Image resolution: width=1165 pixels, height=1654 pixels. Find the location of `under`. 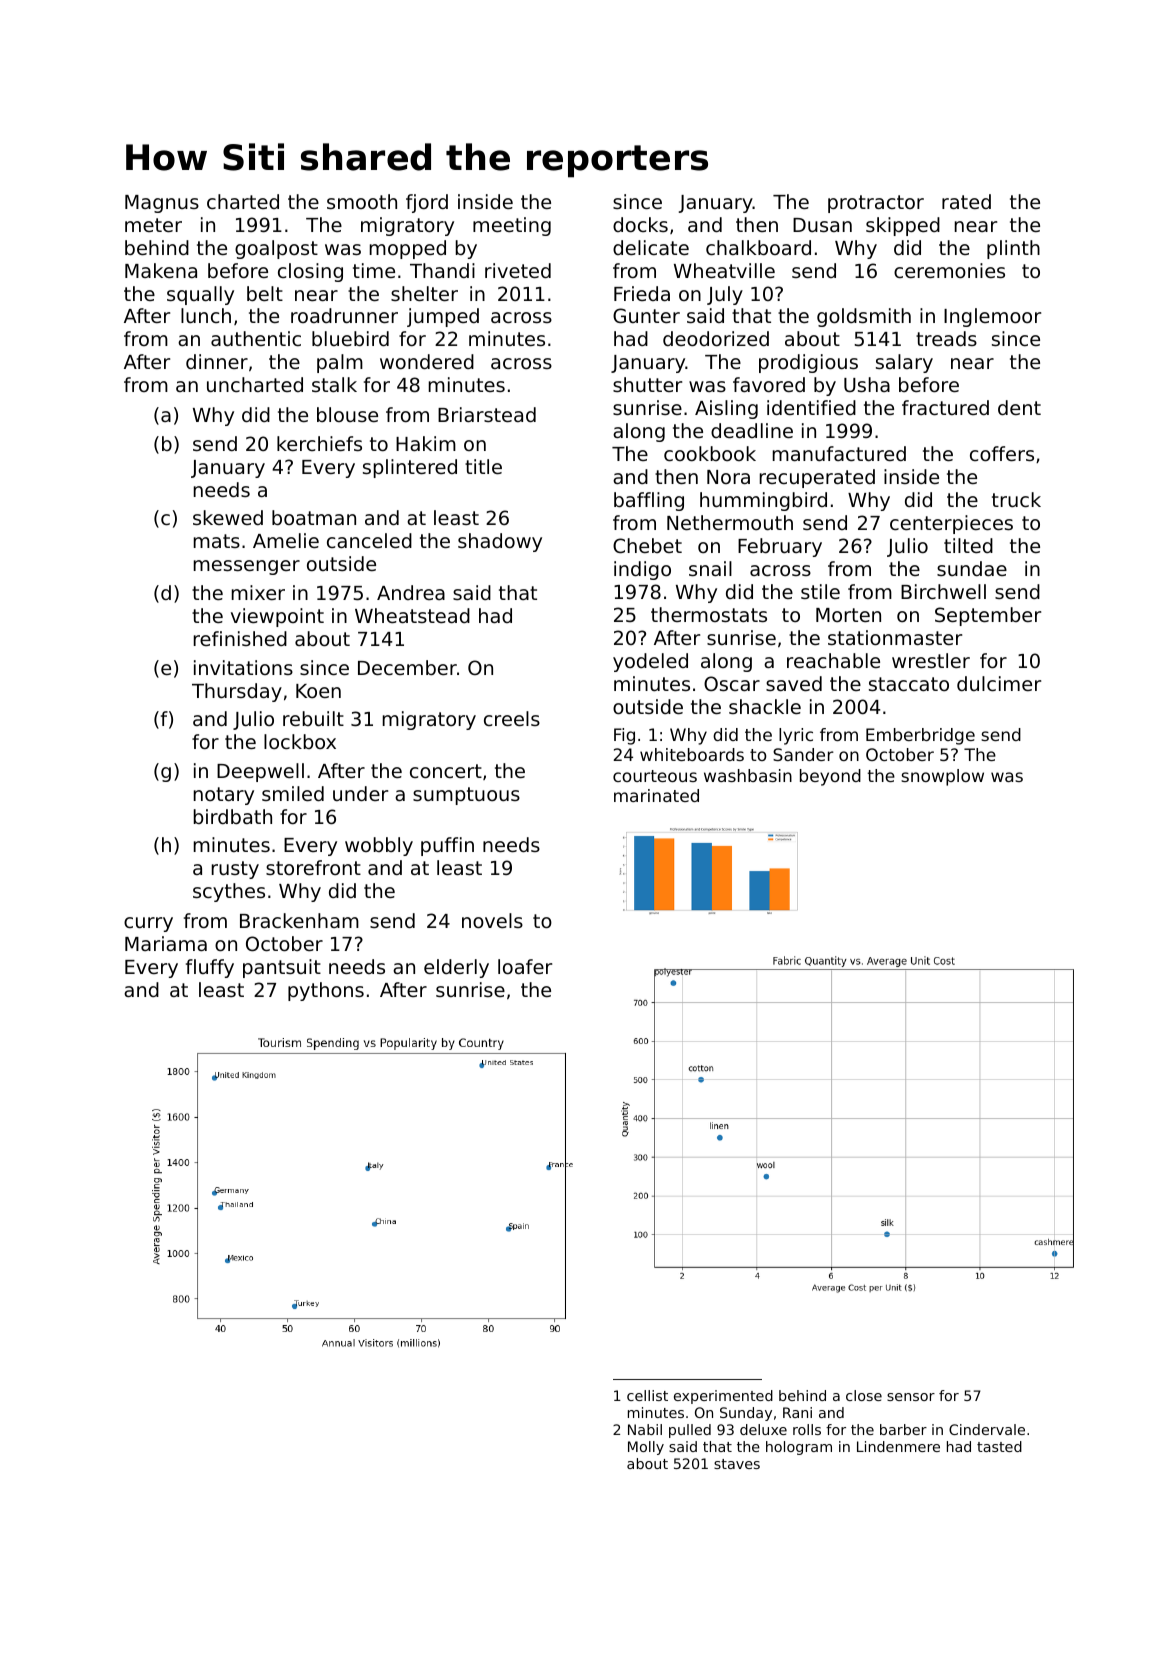

under is located at coordinates (360, 793).
